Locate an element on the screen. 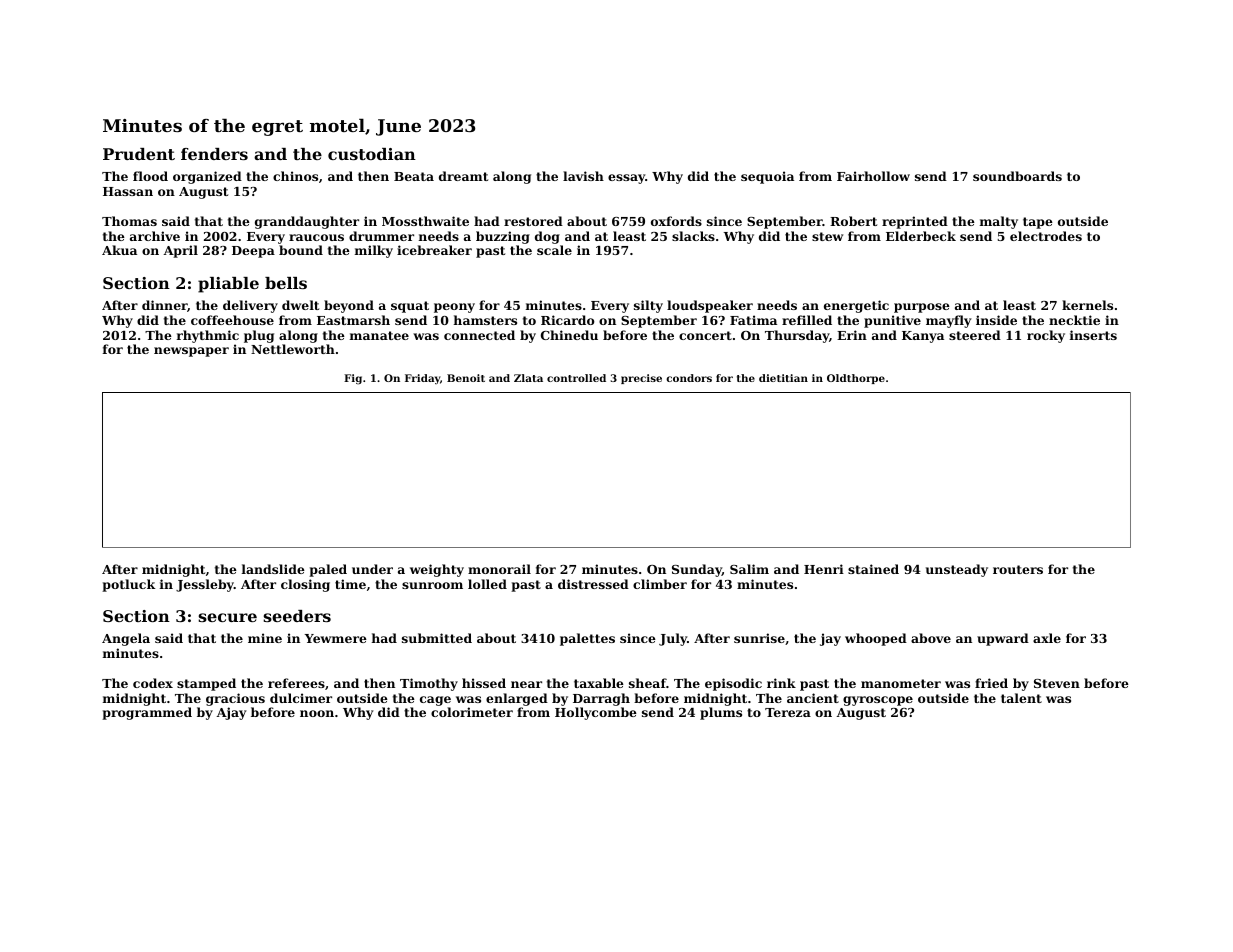  inserts is located at coordinates (1093, 335).
